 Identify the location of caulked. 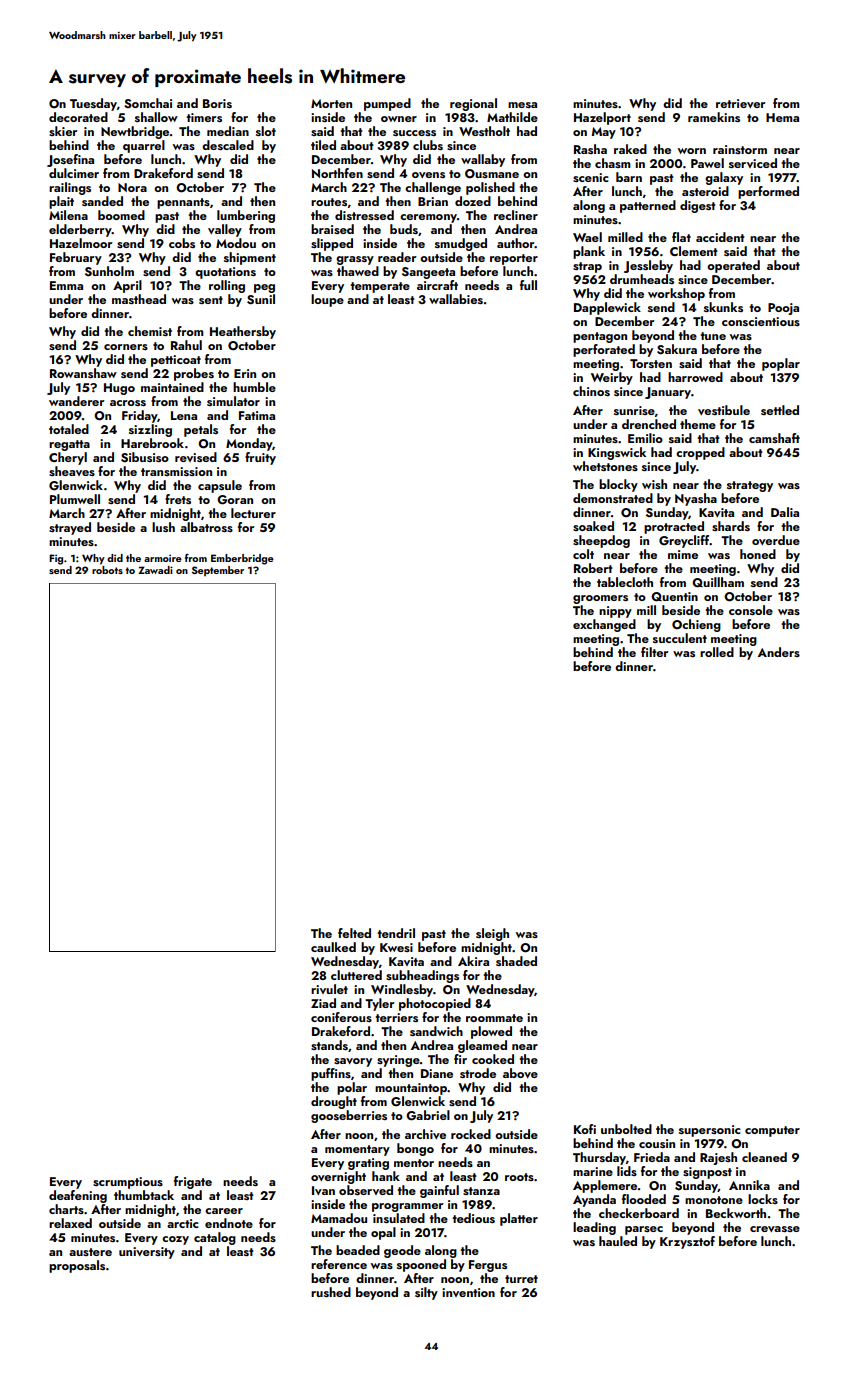
(333, 947).
